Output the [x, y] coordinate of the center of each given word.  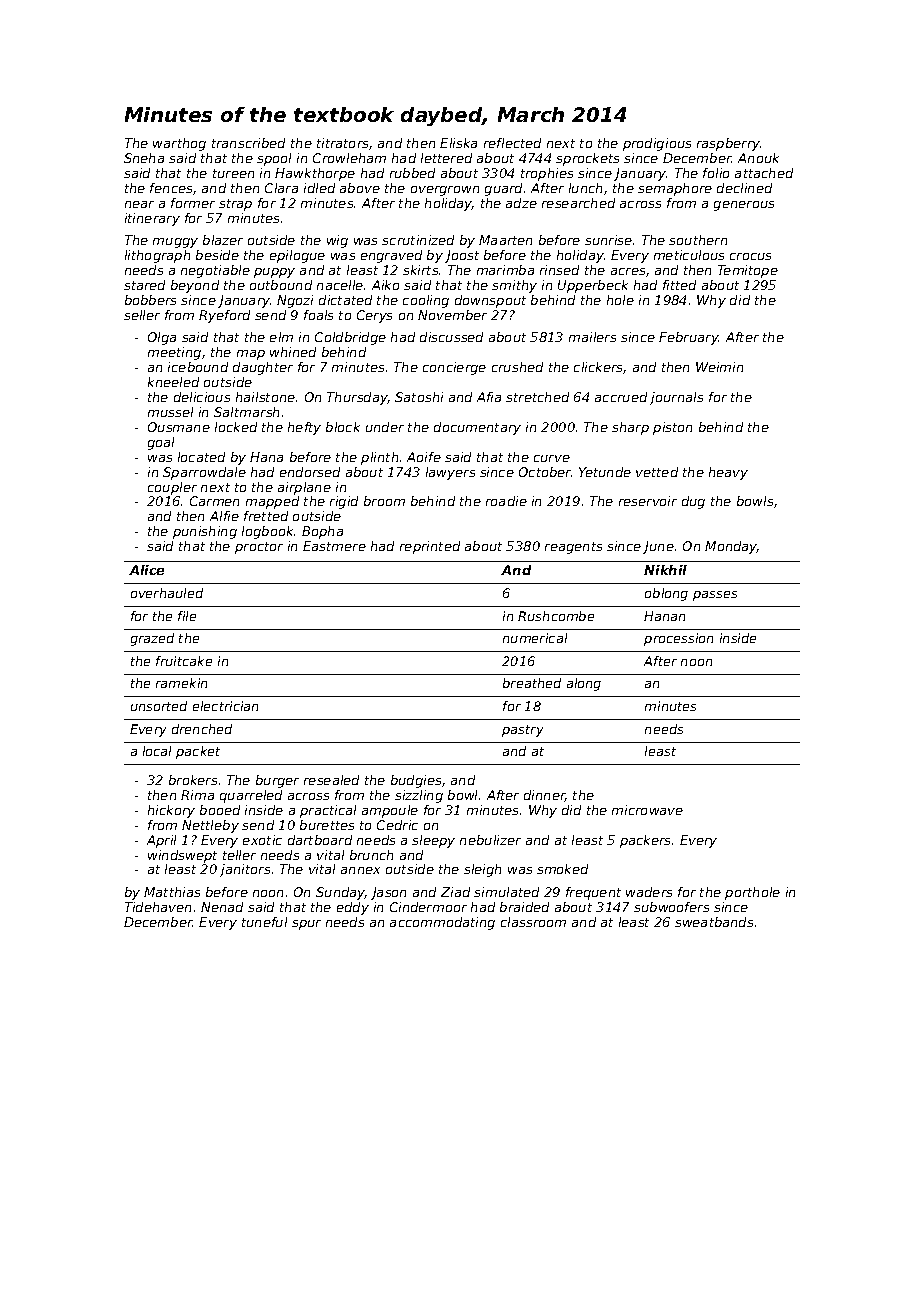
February [689, 338]
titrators [342, 143]
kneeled [173, 382]
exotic [262, 840]
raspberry [728, 144]
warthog [179, 144]
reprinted [430, 547]
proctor [259, 548]
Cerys [374, 316]
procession [678, 639]
